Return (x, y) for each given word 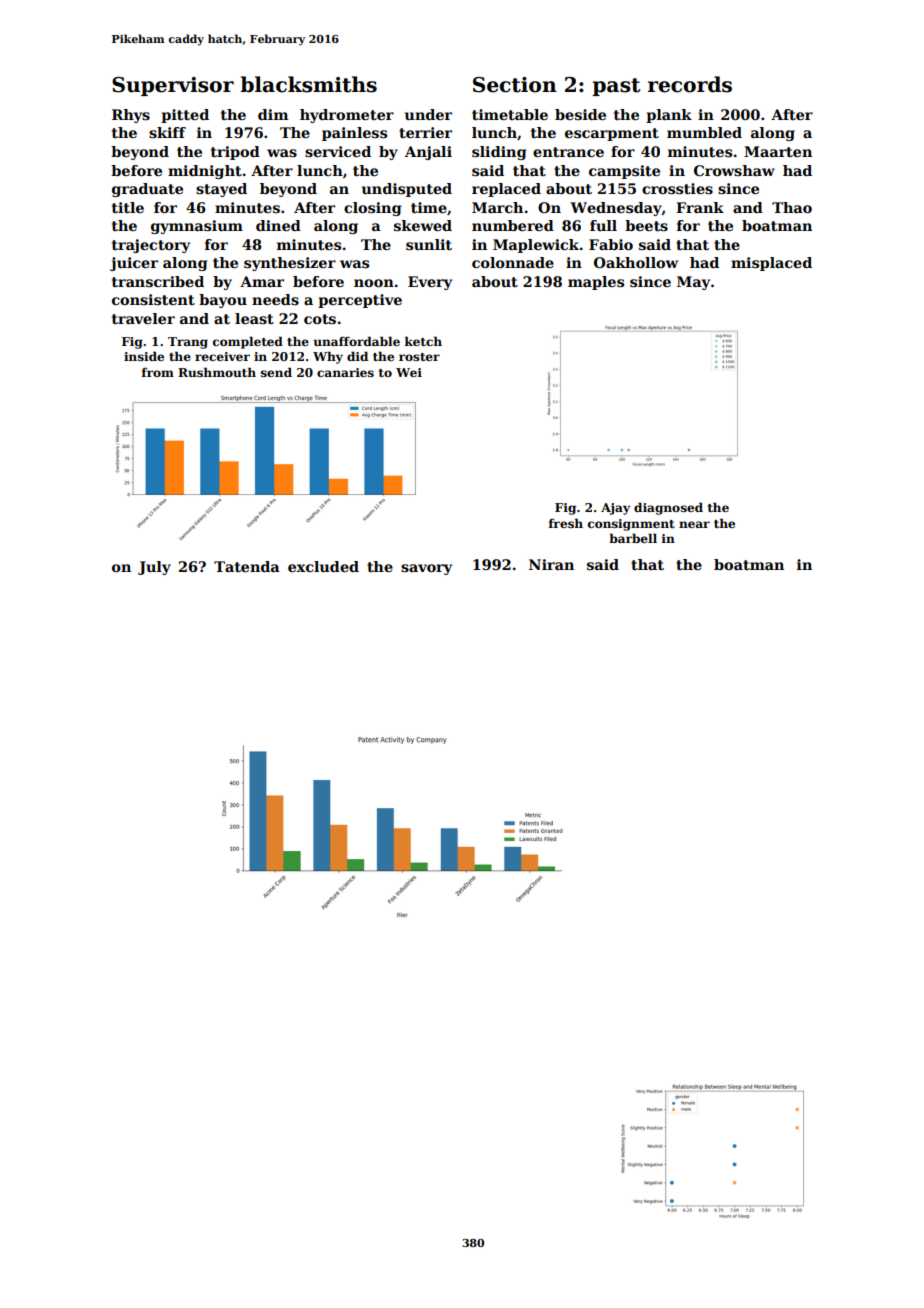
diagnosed (668, 508)
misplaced (771, 264)
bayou (223, 301)
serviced (338, 151)
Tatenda (247, 566)
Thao (792, 207)
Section (515, 85)
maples (596, 283)
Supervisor (173, 86)
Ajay (615, 509)
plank (669, 116)
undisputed (407, 190)
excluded (323, 566)
